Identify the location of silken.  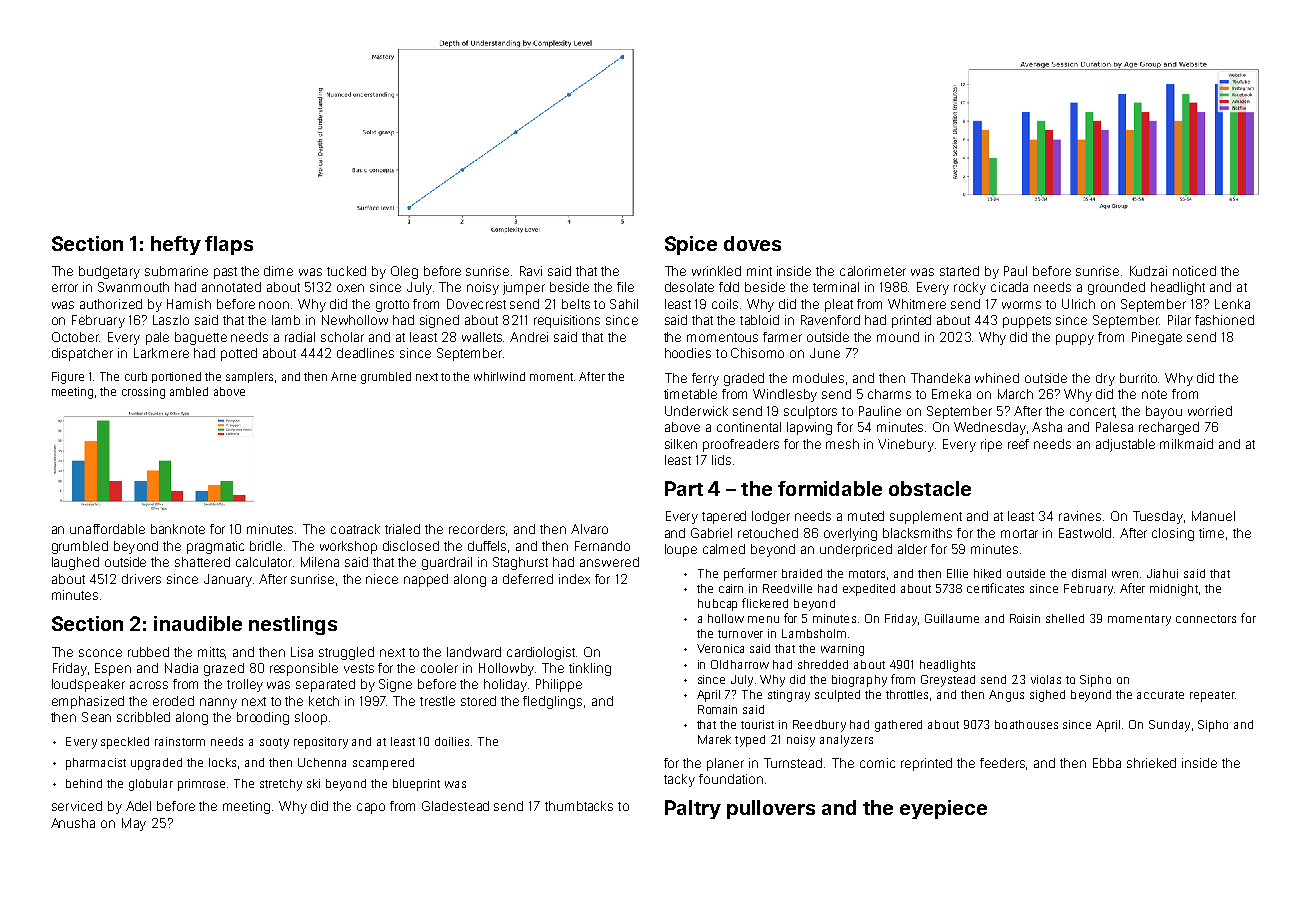
(681, 444).
